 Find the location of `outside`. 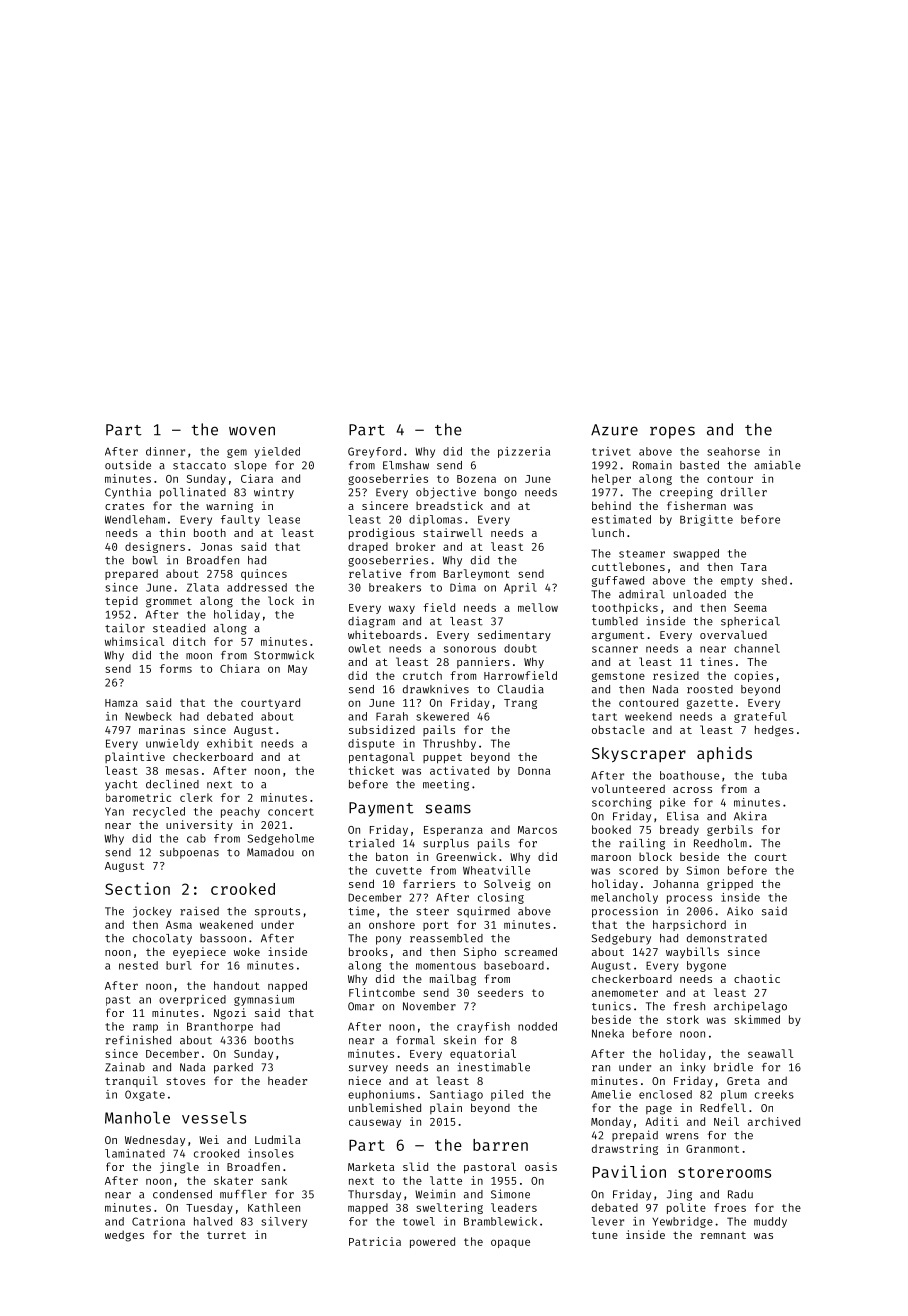

outside is located at coordinates (128, 465).
